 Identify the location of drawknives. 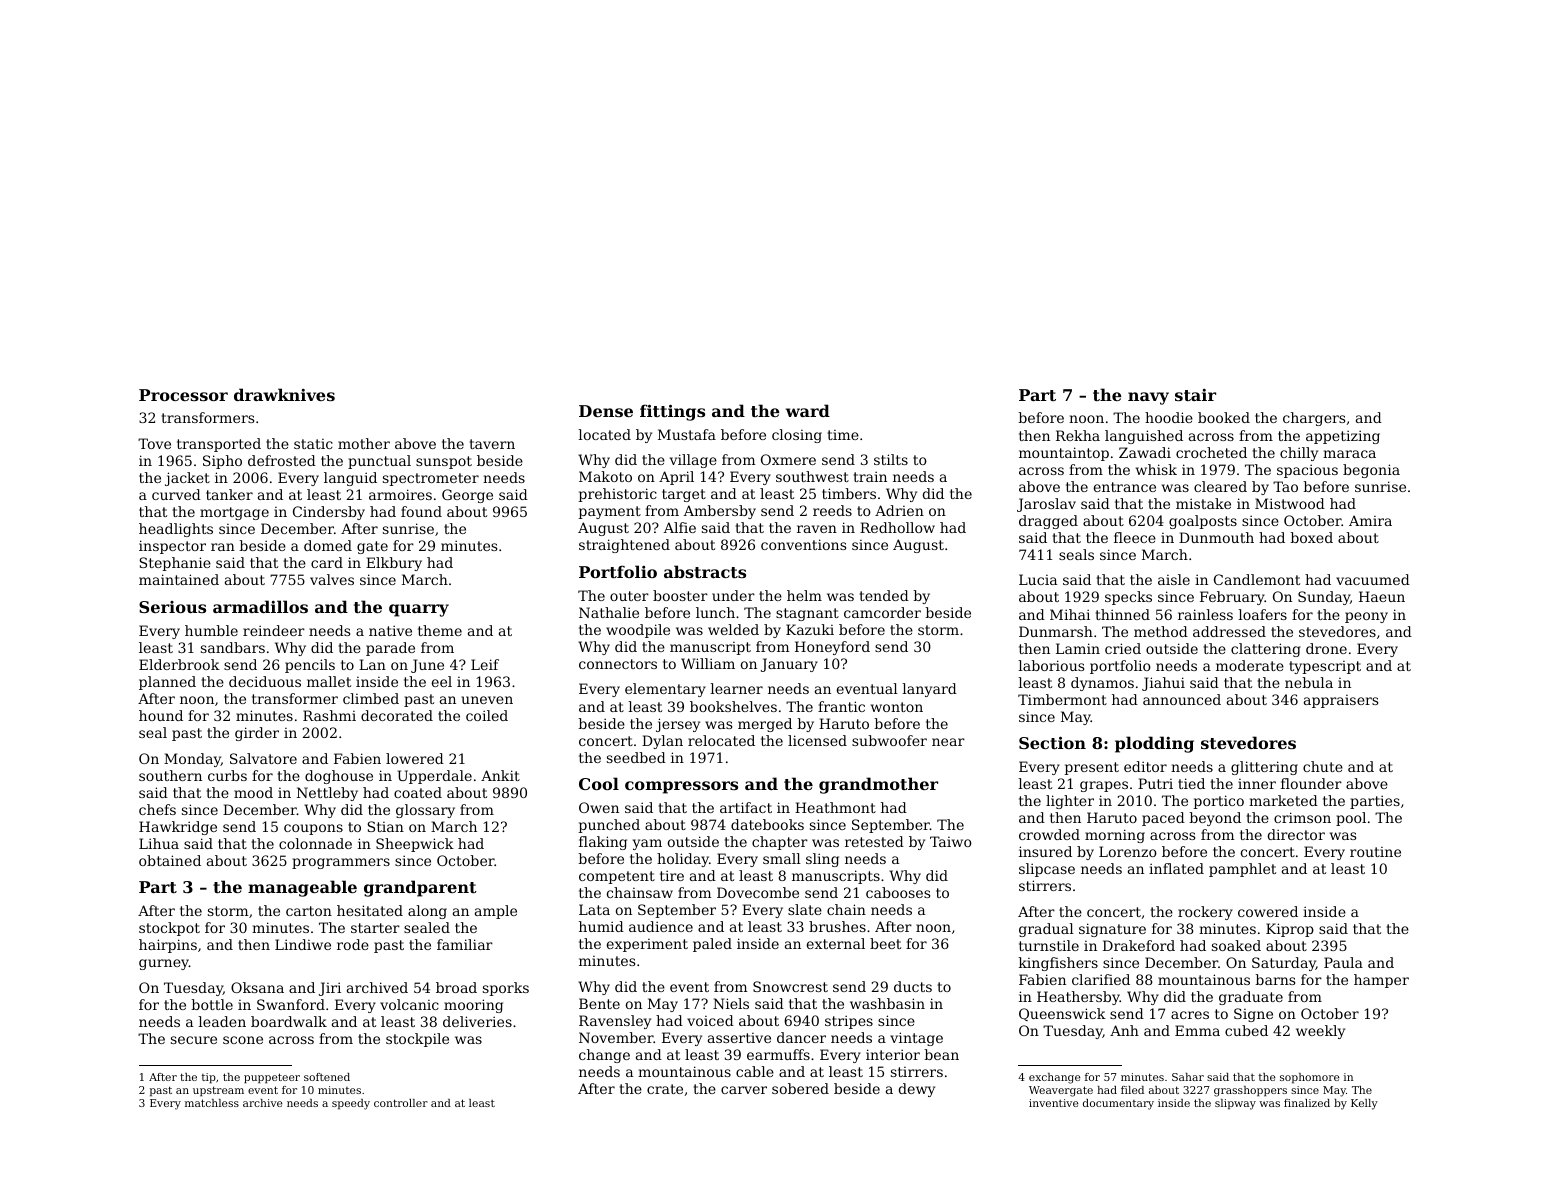
(284, 394).
